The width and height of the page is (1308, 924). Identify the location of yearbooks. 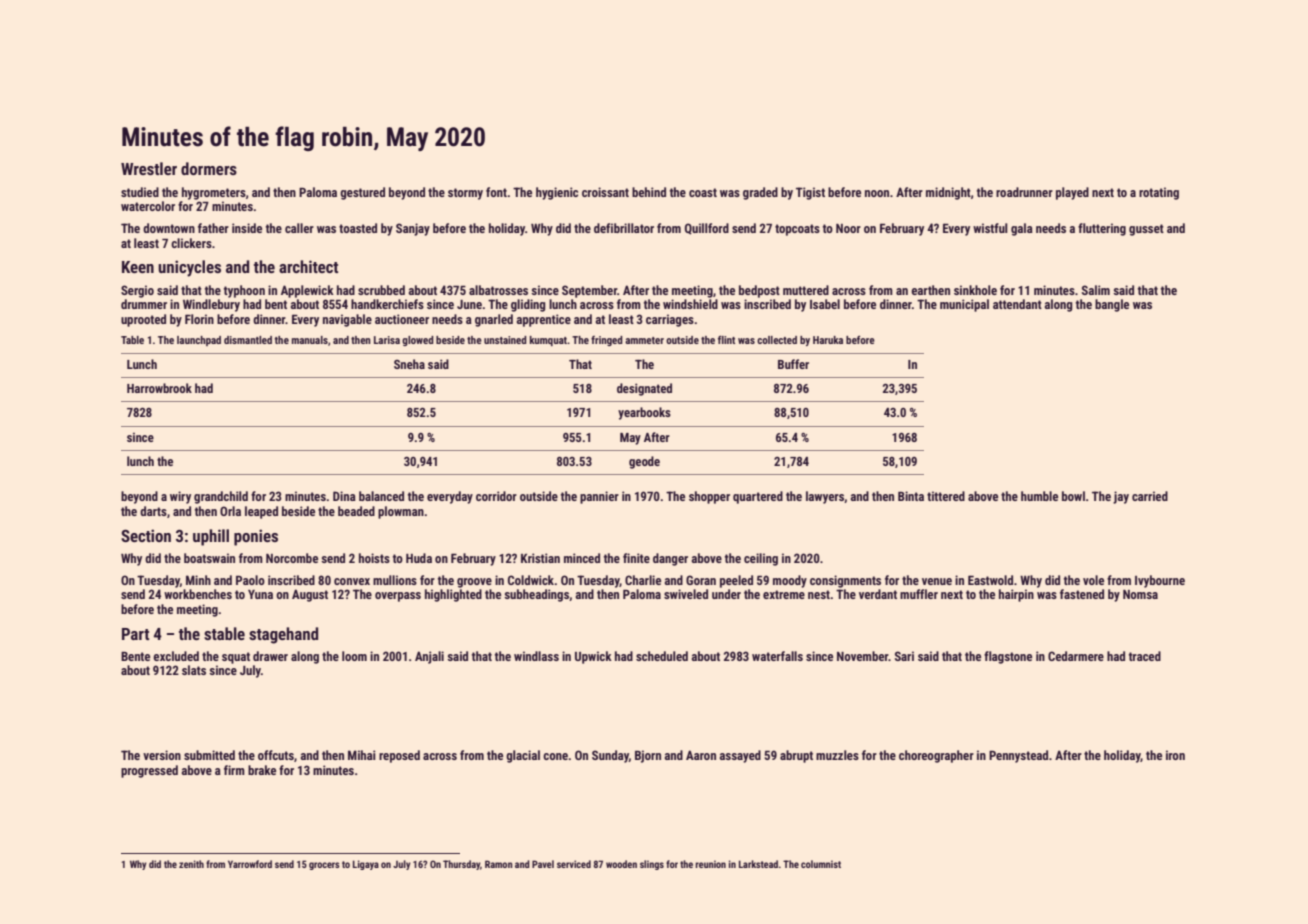
(644, 413).
